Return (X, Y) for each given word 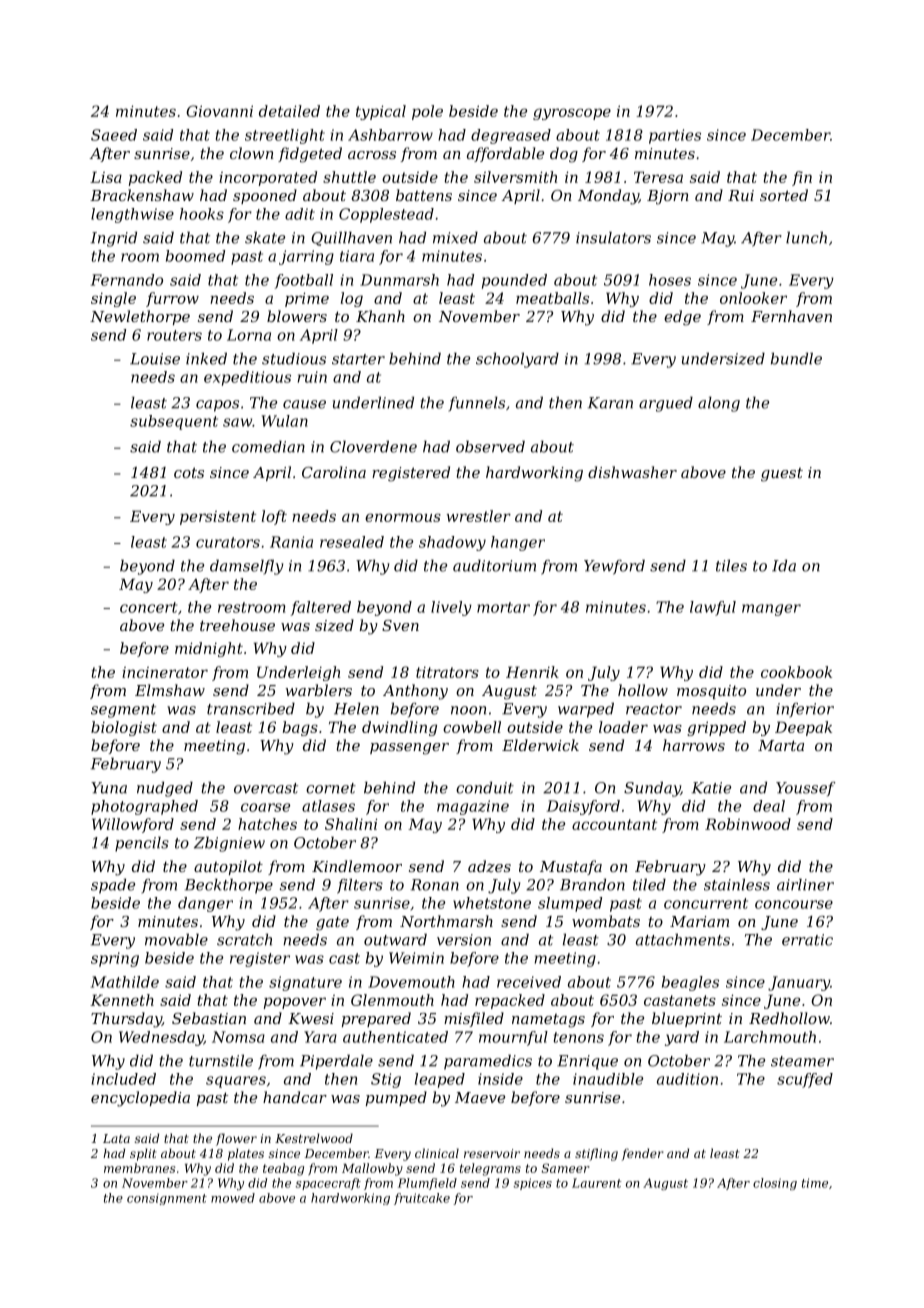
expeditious (247, 378)
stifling (596, 1154)
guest (782, 475)
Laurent (597, 1183)
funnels (477, 403)
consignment (167, 1199)
